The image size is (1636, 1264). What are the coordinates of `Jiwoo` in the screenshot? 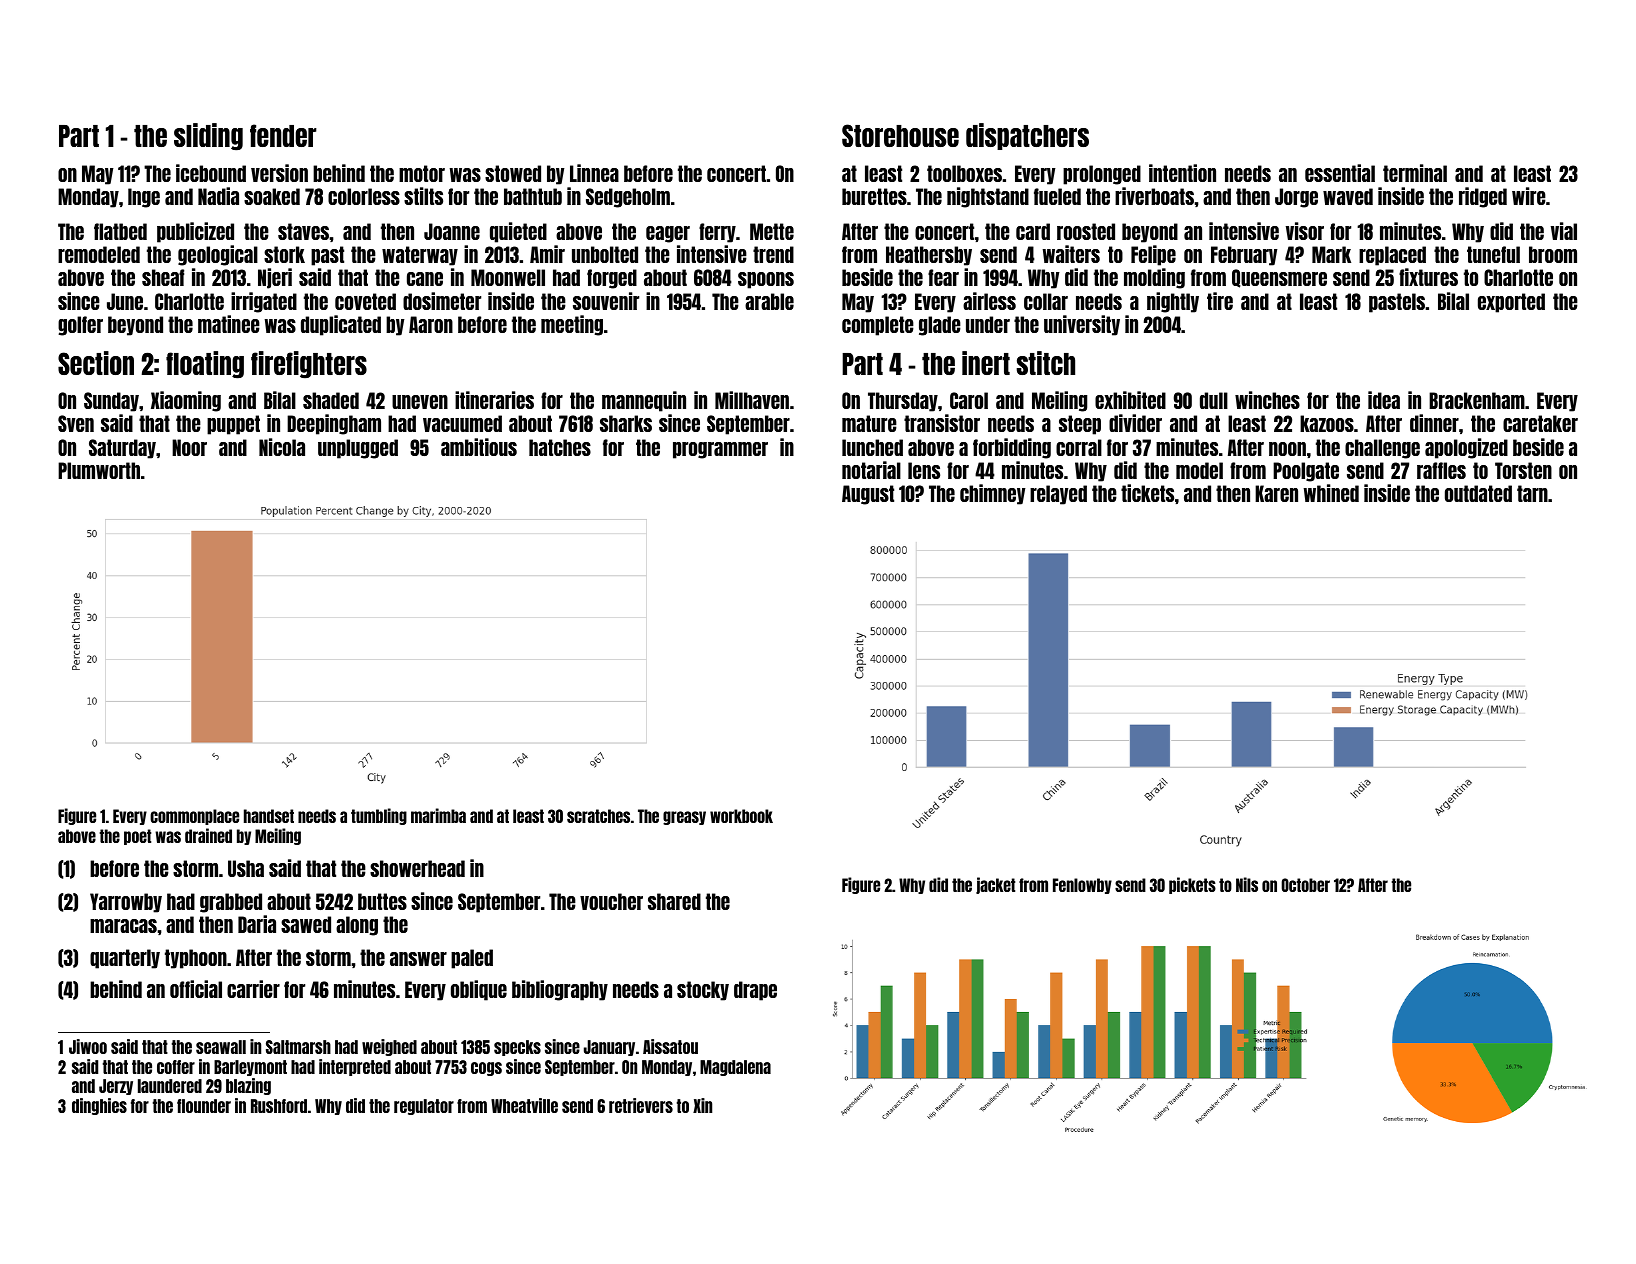 It's located at (88, 1046).
